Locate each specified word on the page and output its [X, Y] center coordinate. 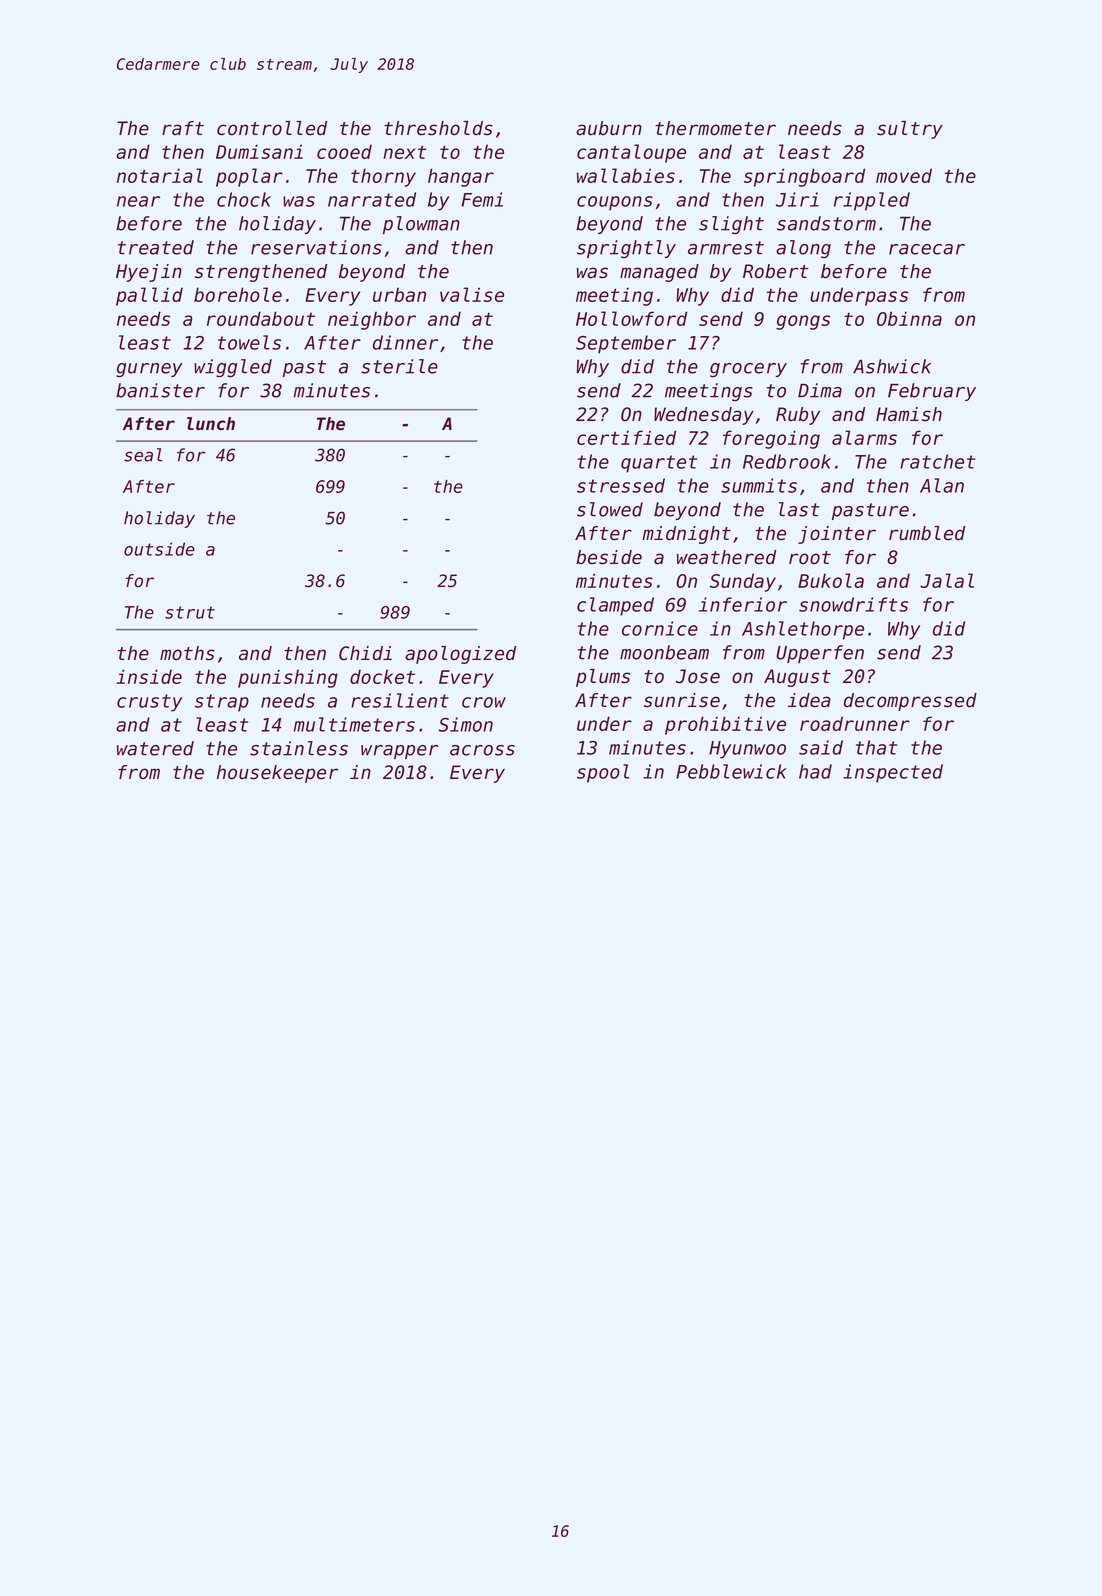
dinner [405, 342]
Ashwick [892, 366]
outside [159, 549]
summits [759, 485]
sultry [910, 130]
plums [603, 678]
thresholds [438, 128]
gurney [149, 370]
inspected [893, 773]
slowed [610, 509]
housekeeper [277, 774]
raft [183, 128]
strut [190, 612]
